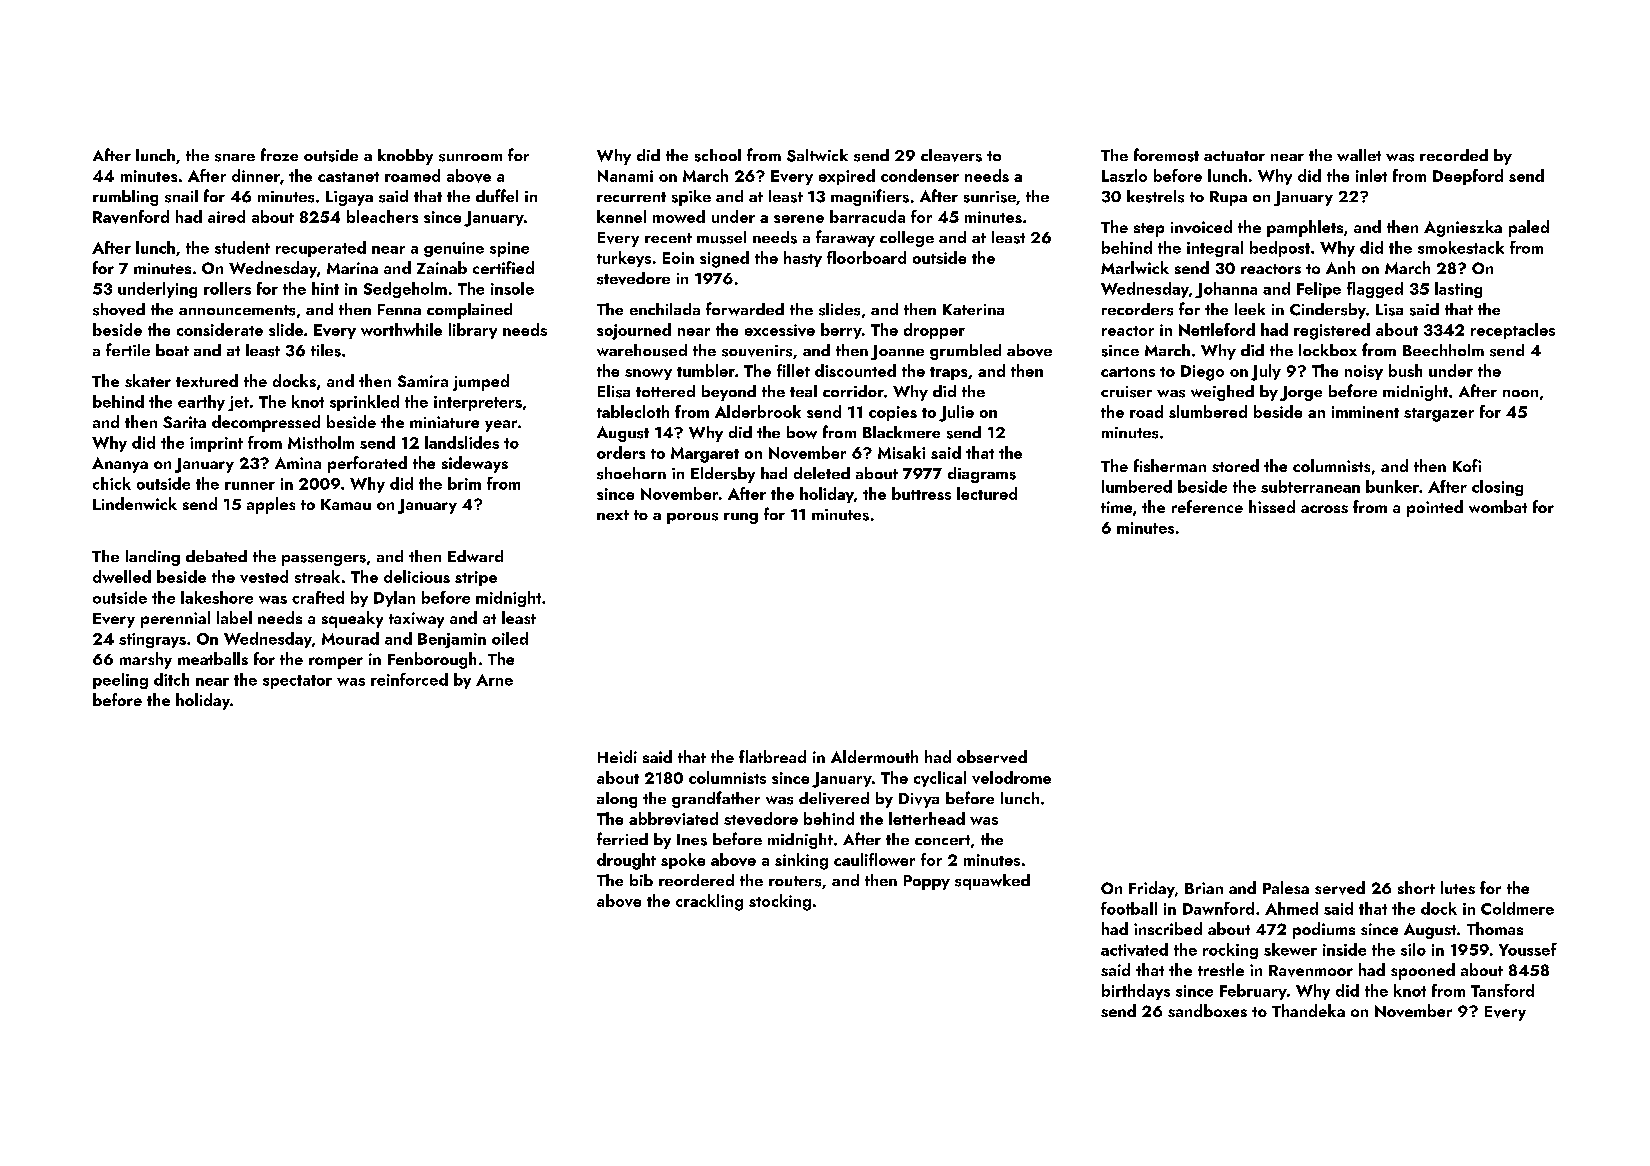  I want to click on Ligaya, so click(349, 198).
